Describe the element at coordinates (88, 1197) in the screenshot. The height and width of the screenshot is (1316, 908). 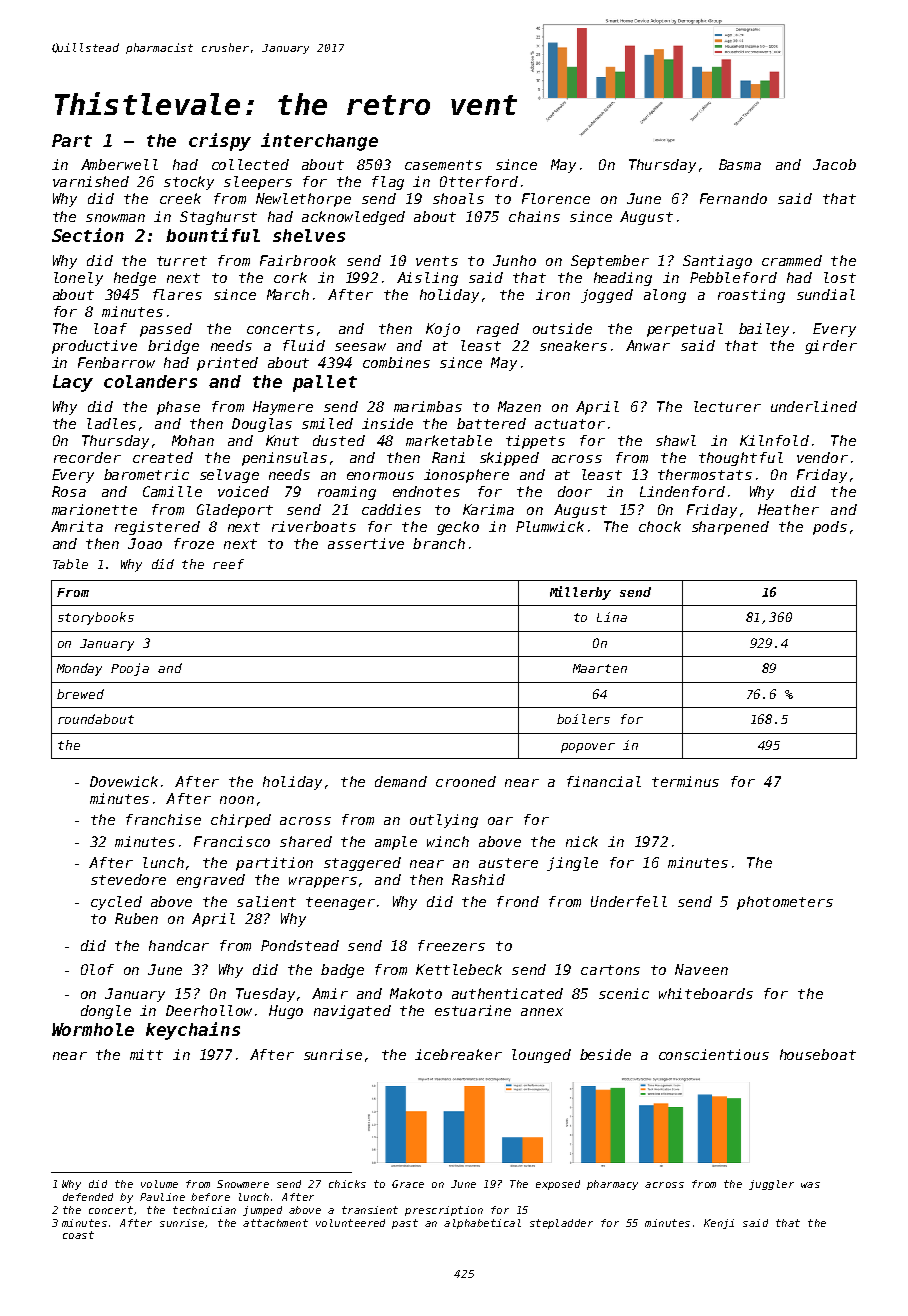
I see `defended` at that location.
